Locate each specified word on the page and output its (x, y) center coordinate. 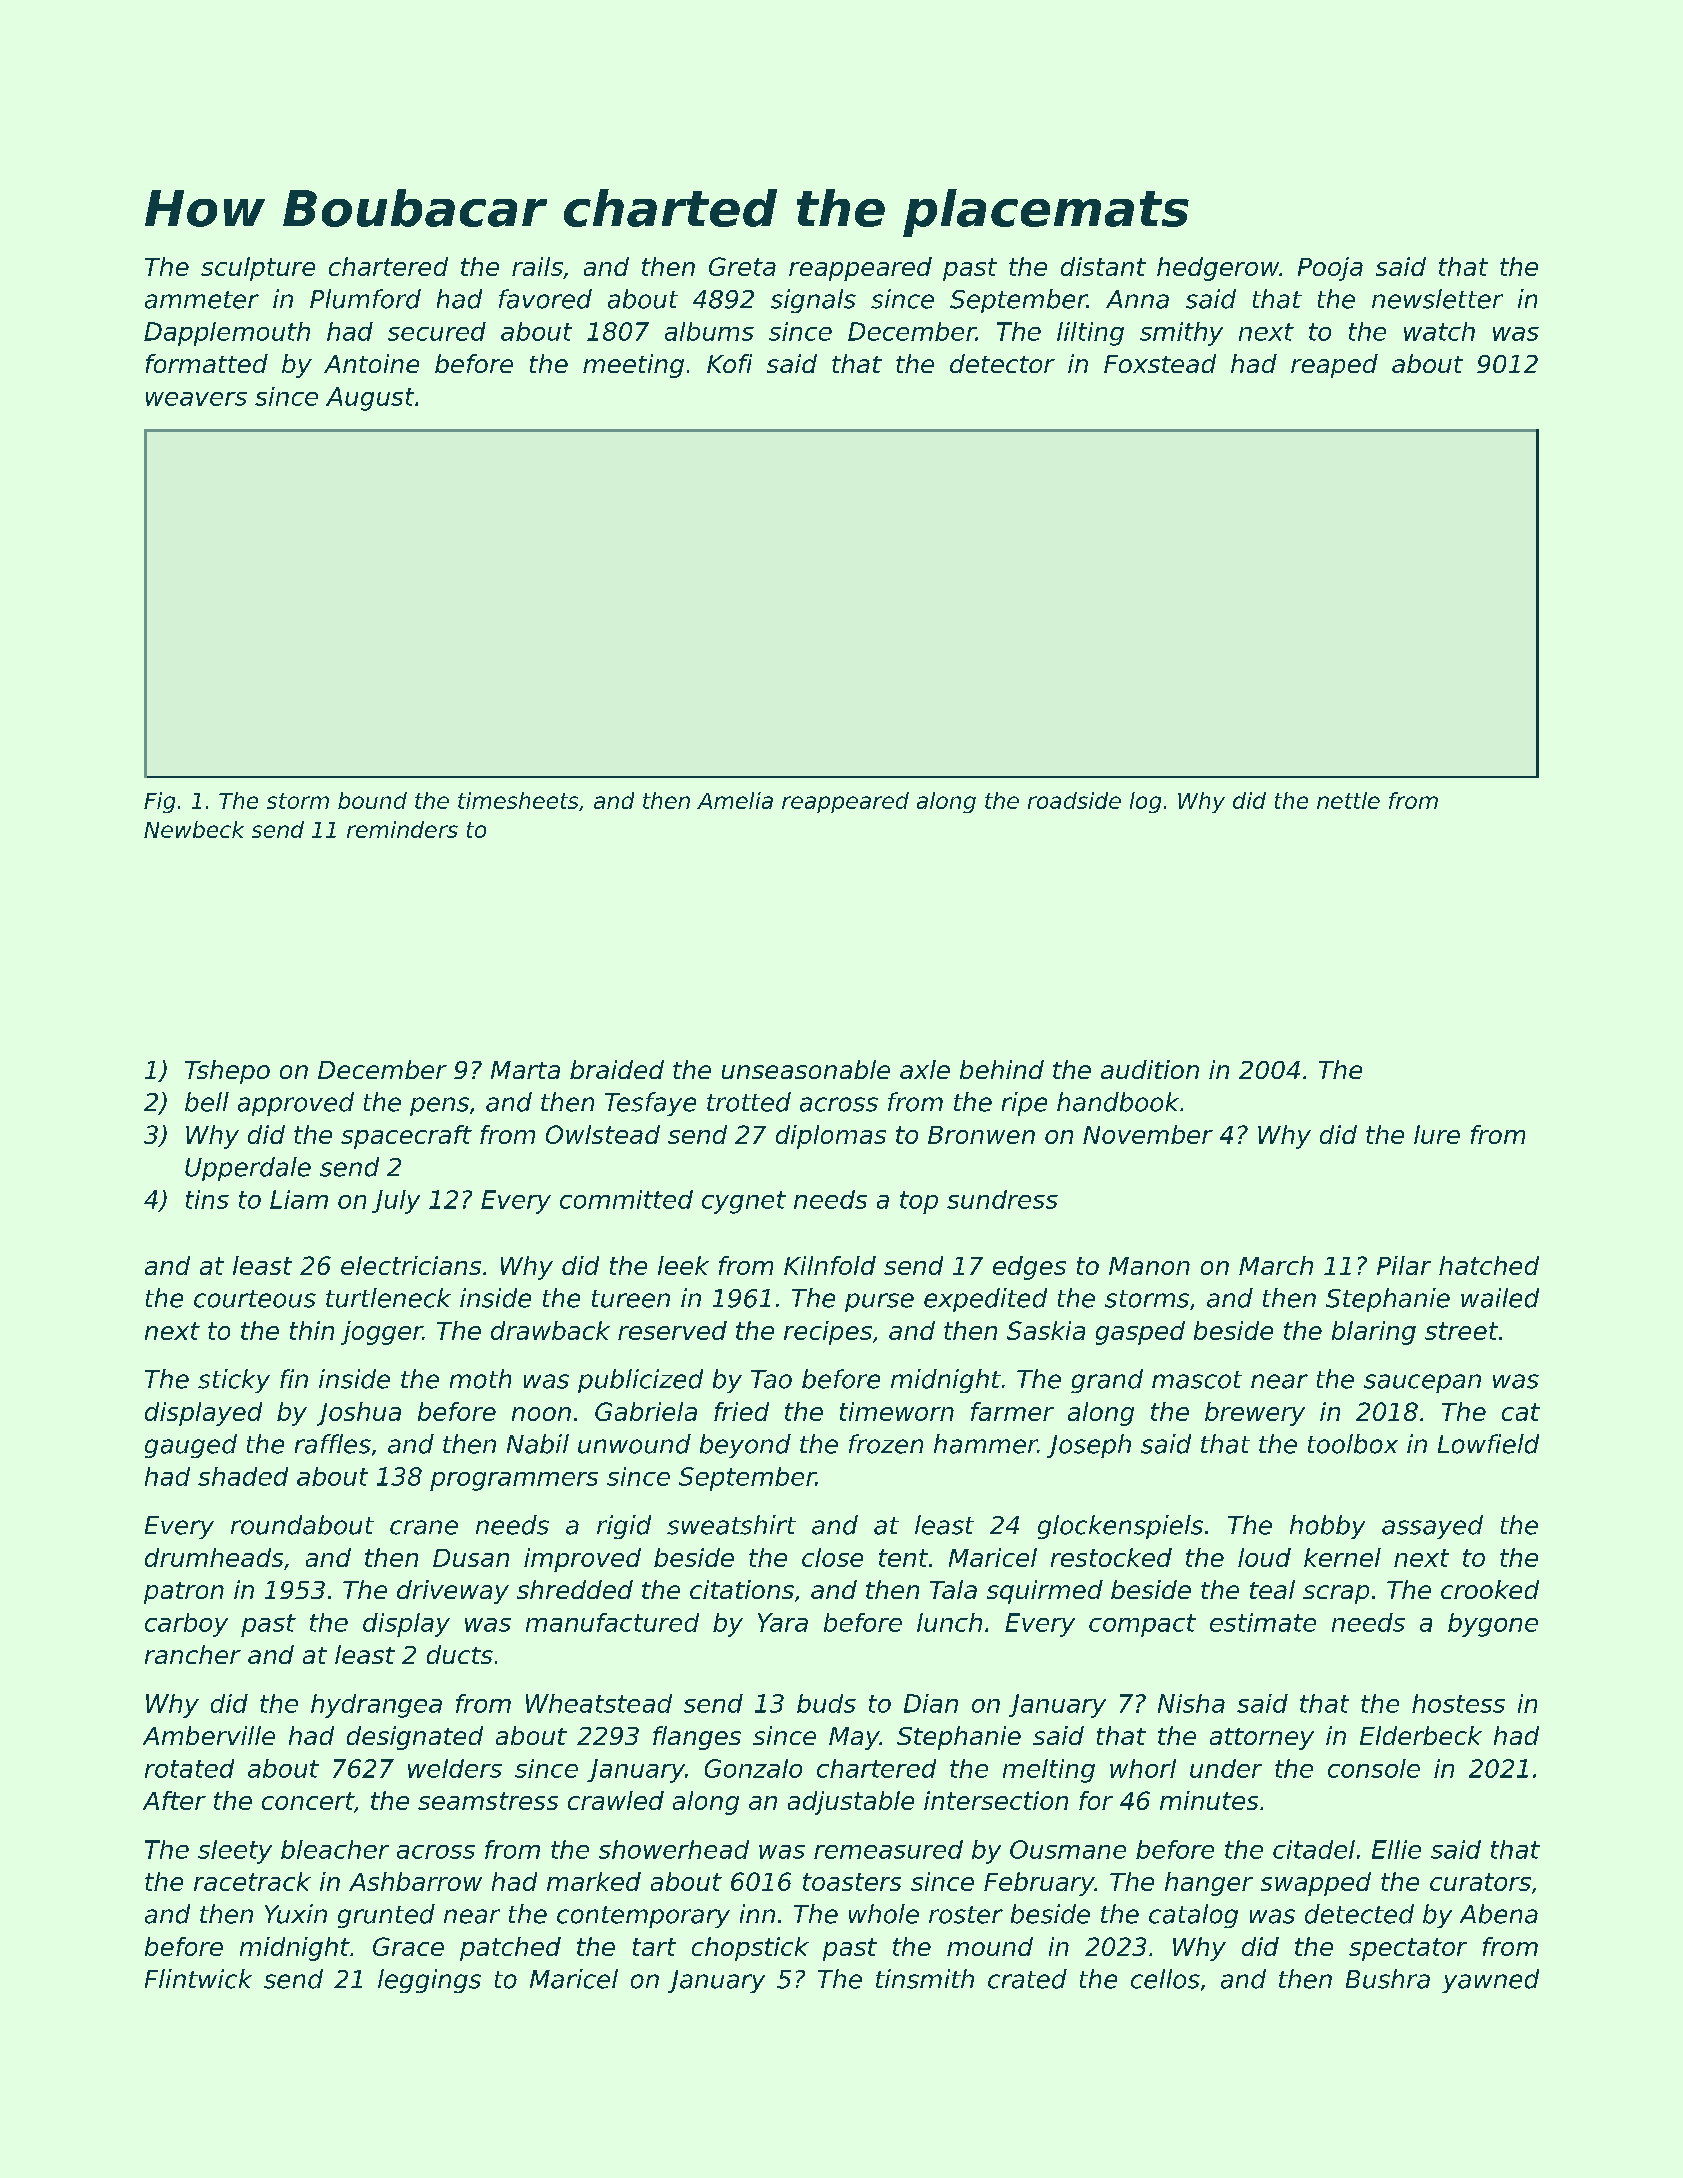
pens (439, 1106)
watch (1439, 331)
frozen (886, 1444)
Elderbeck (1421, 1735)
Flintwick (198, 1979)
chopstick (750, 1949)
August (370, 399)
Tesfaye (650, 1104)
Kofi (729, 363)
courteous (255, 1299)
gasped (1140, 1333)
